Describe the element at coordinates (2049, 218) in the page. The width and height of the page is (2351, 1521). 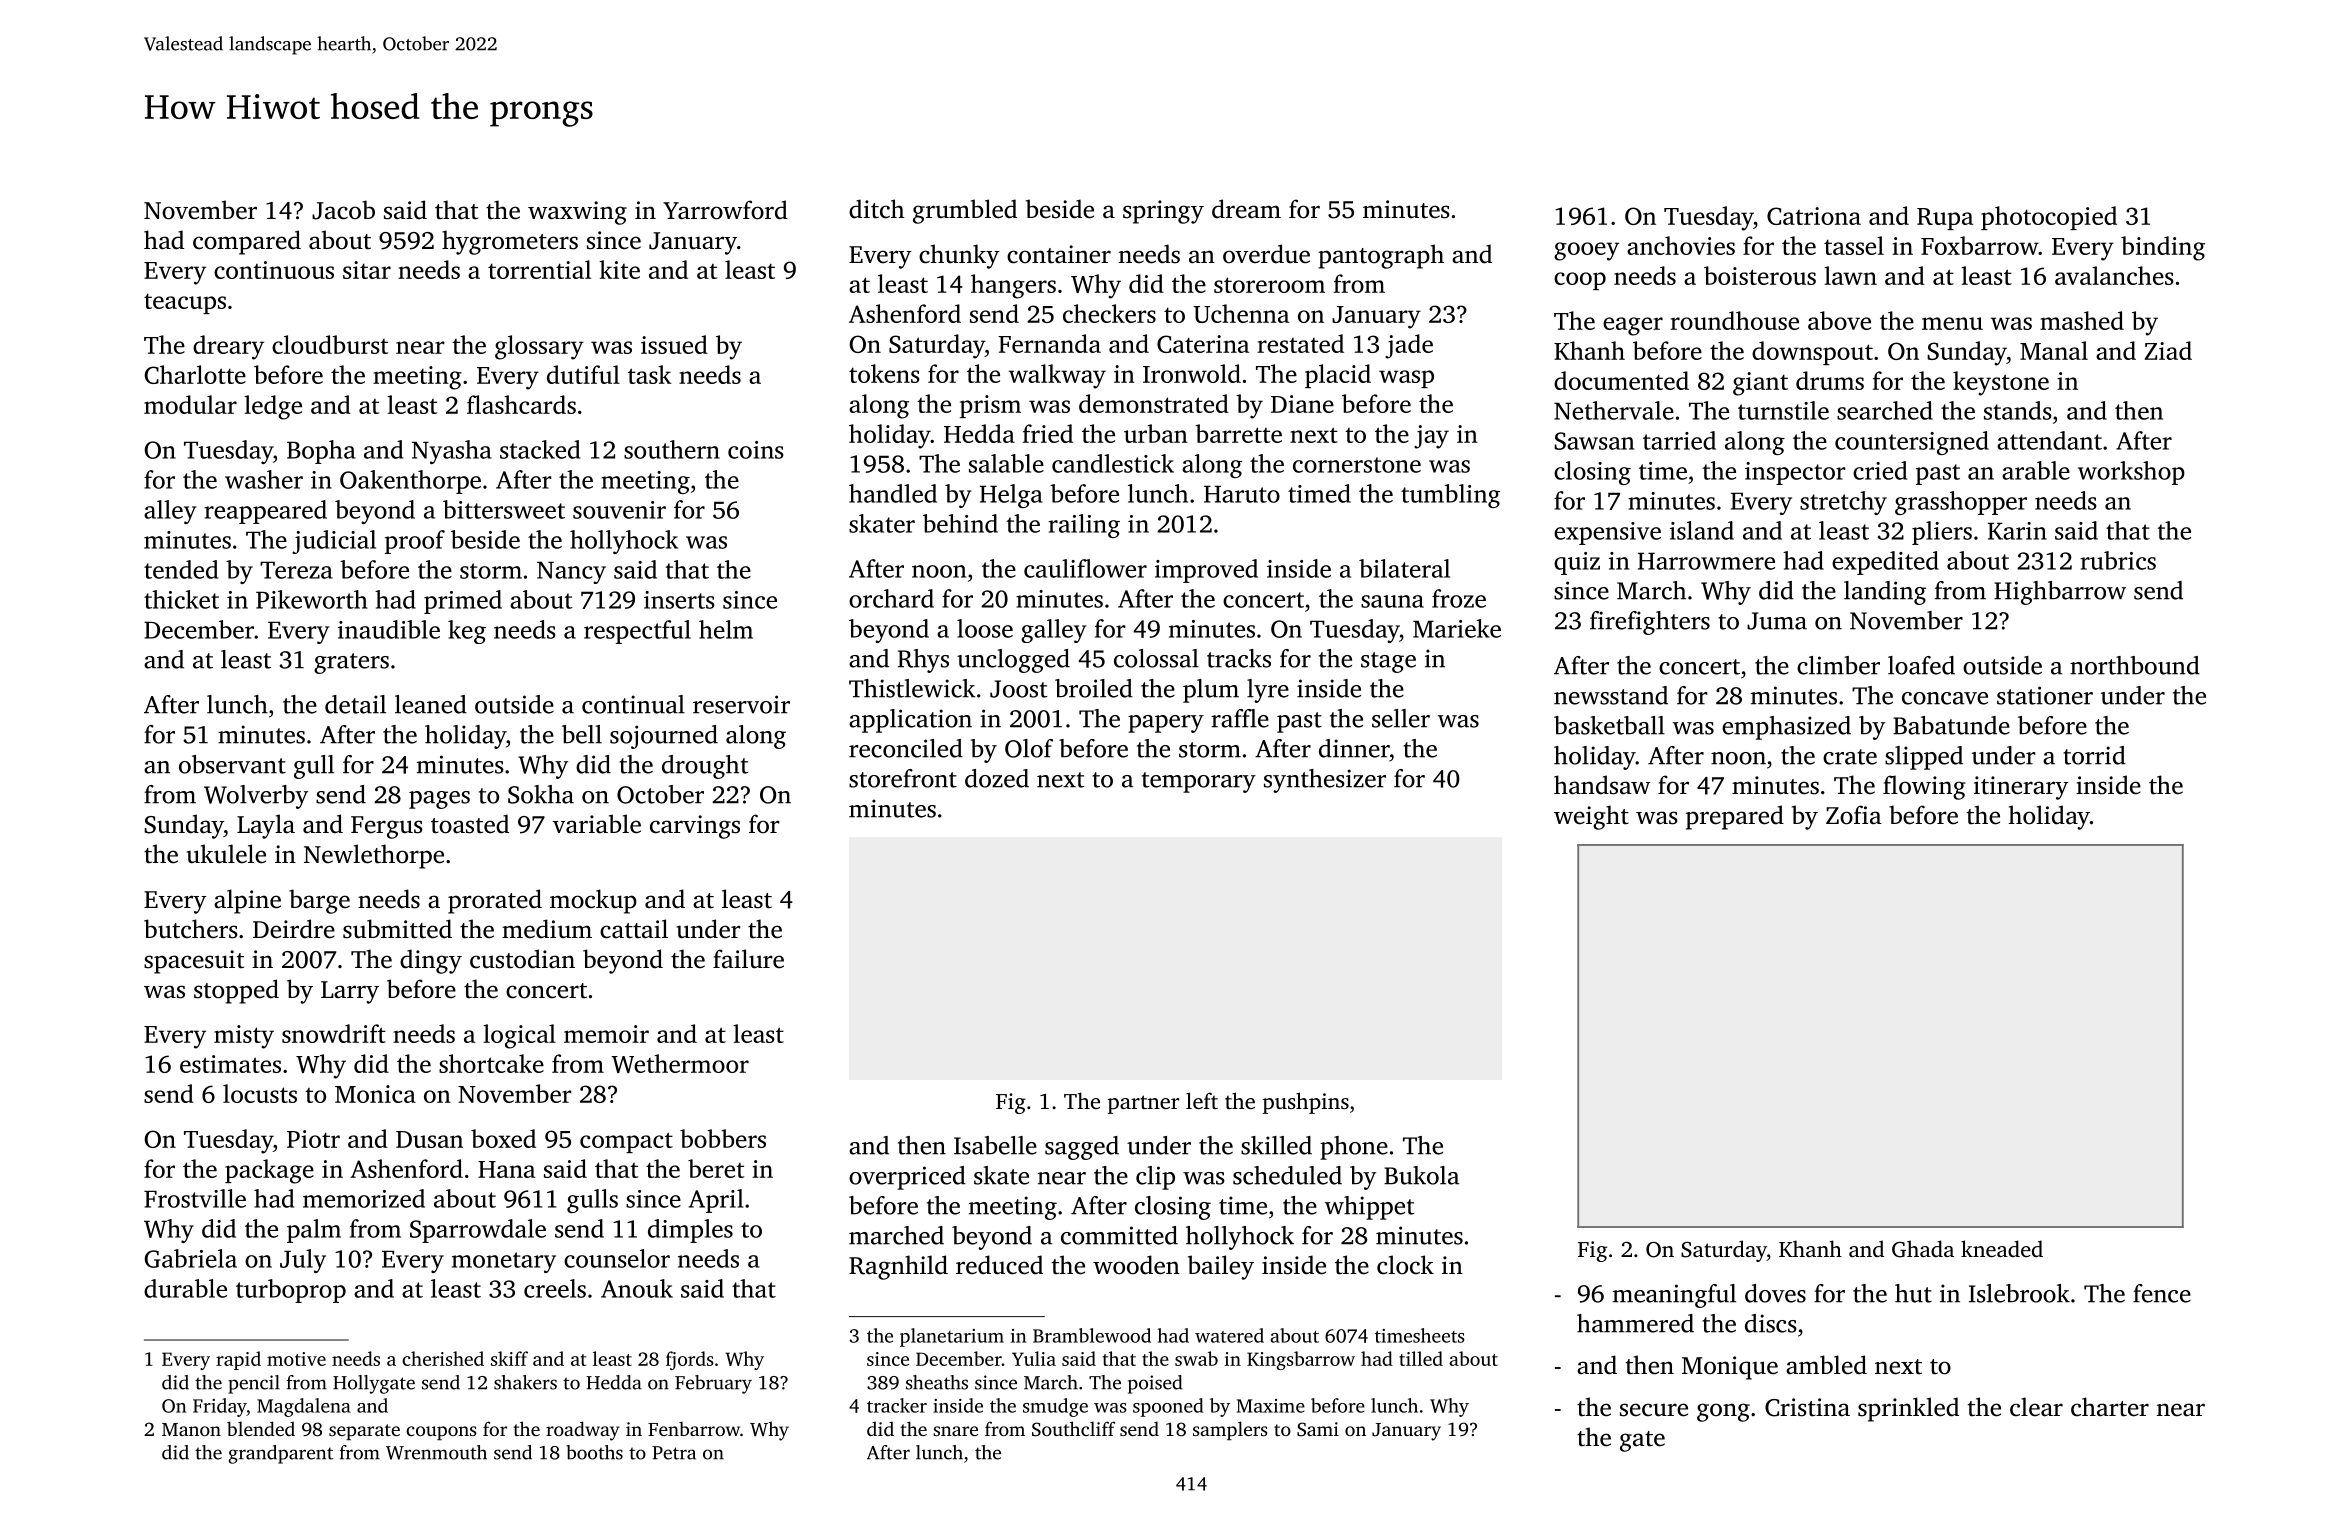
I see `photocopied` at that location.
